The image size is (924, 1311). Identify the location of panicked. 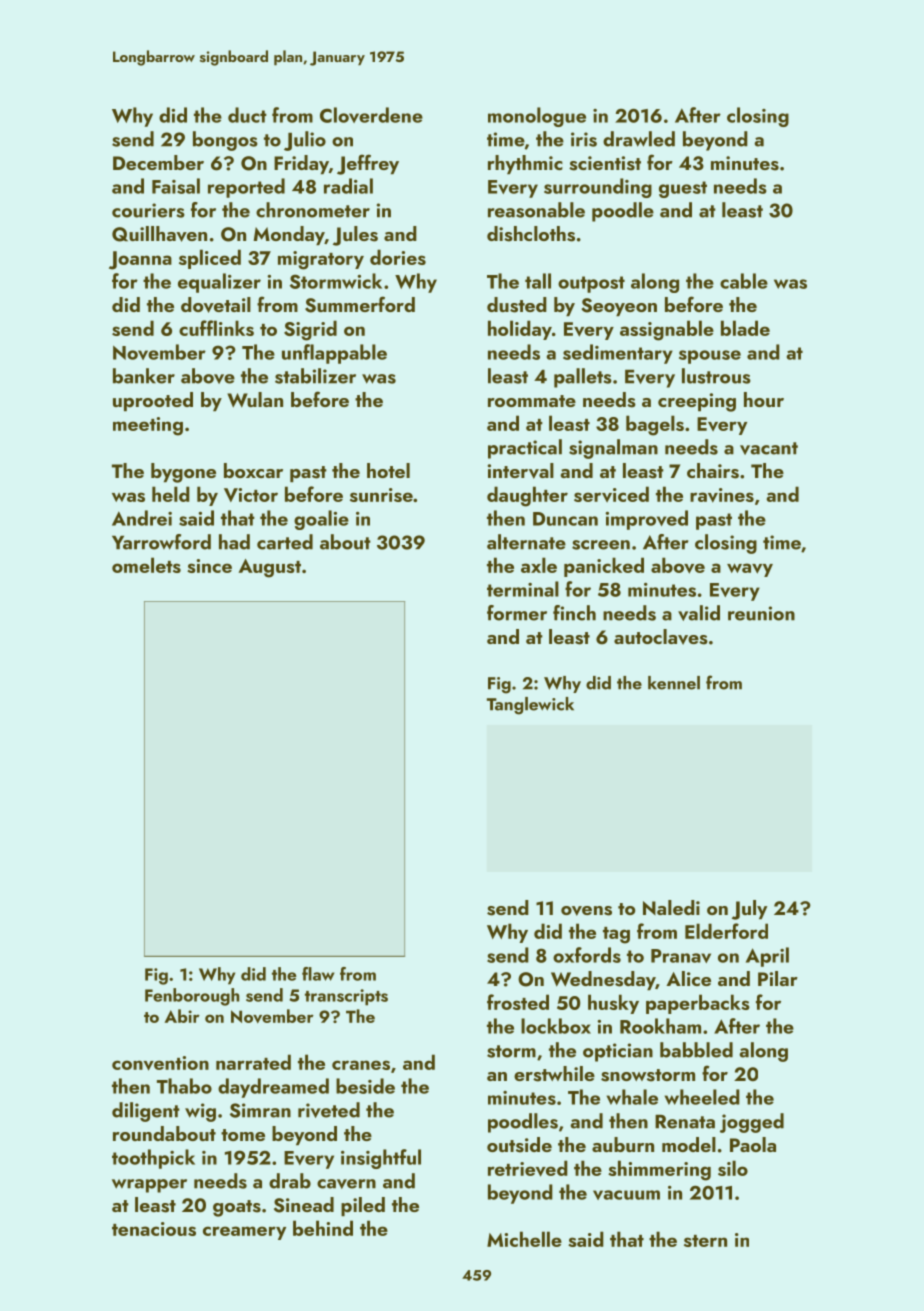
(604, 567).
